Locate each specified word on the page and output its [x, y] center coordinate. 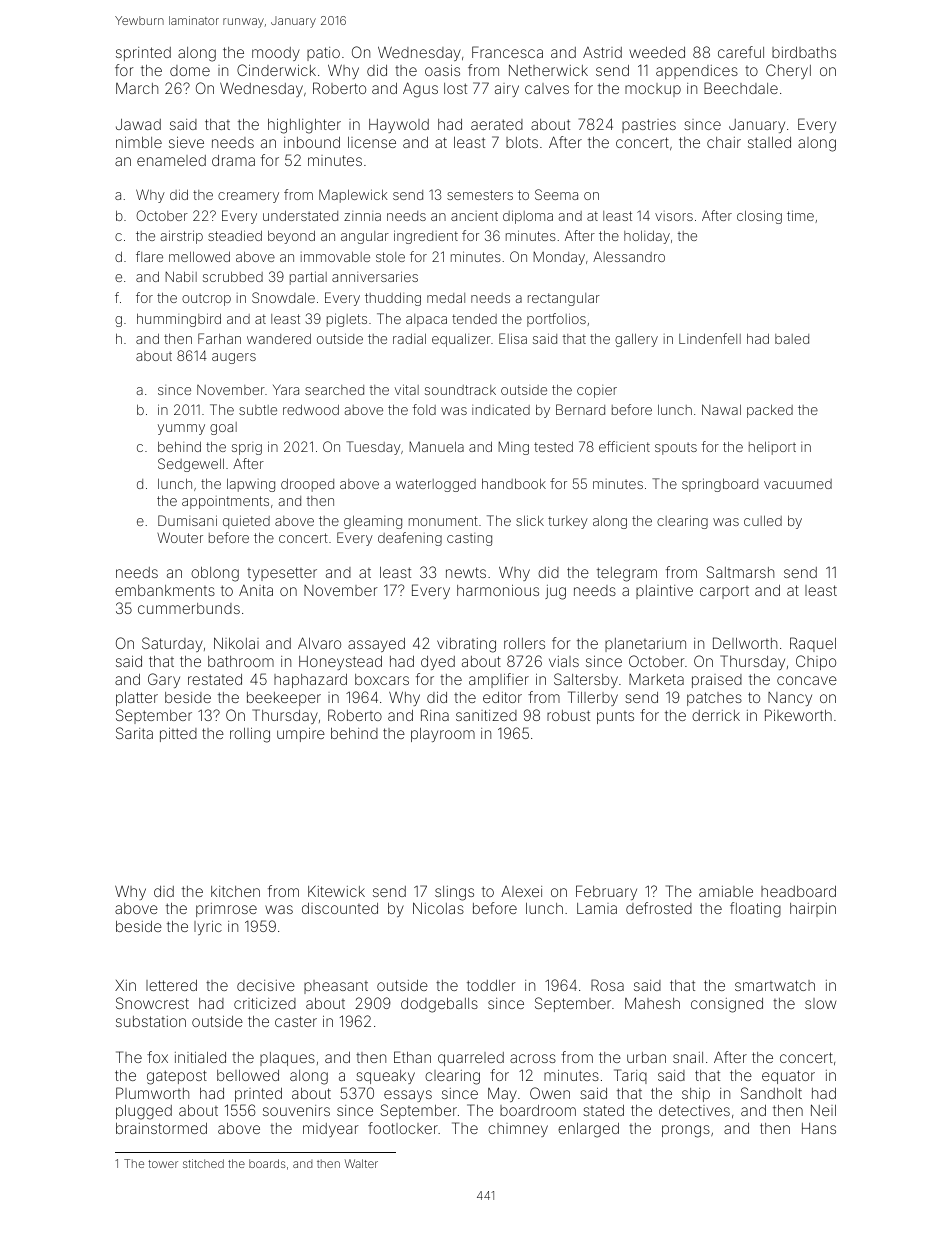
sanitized [486, 715]
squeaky [385, 1077]
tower [163, 1164]
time [800, 215]
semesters [480, 195]
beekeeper [284, 699]
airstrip [182, 237]
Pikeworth [798, 715]
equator [788, 1077]
